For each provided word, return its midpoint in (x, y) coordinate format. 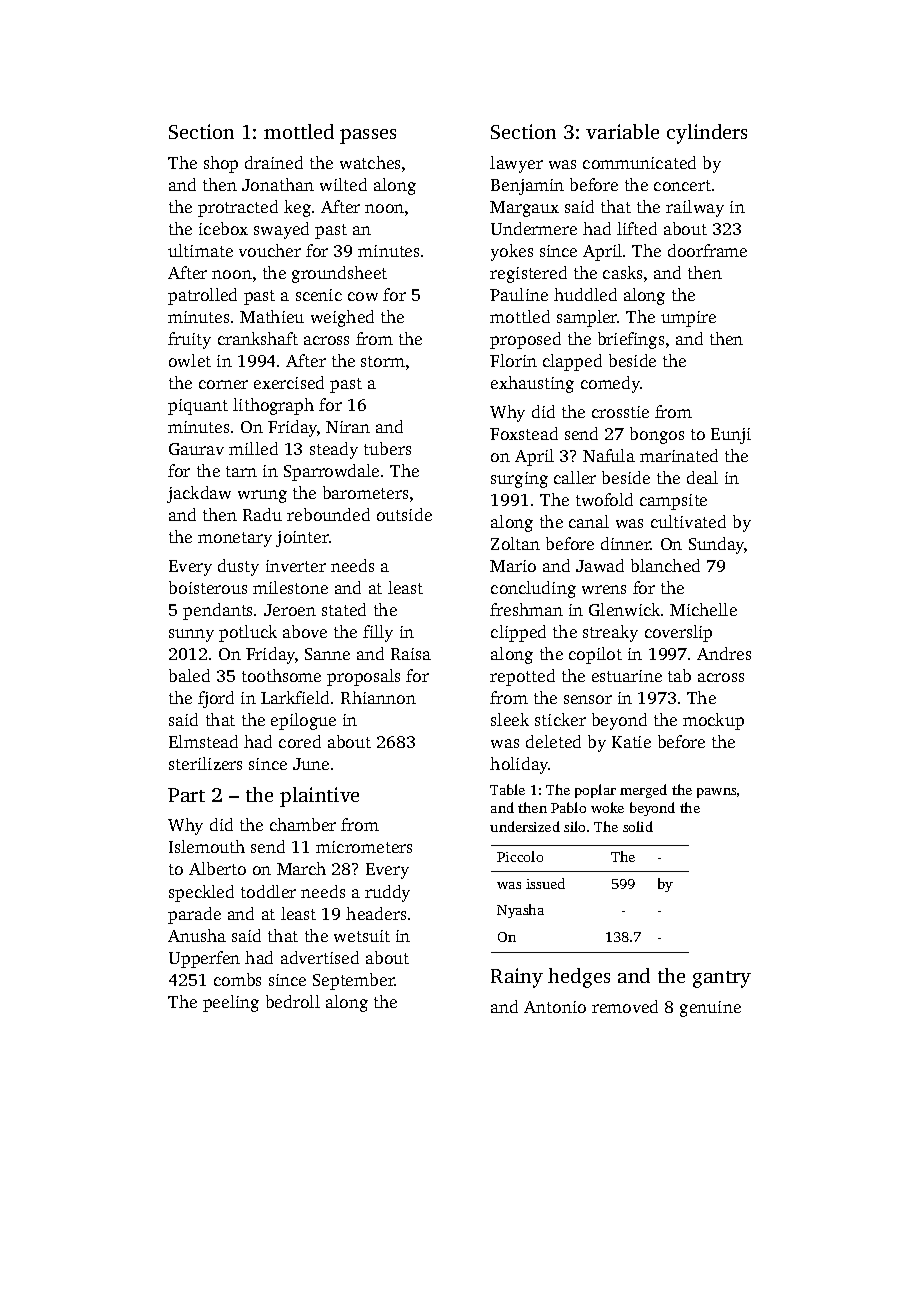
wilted (343, 184)
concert (682, 185)
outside (404, 514)
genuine (710, 1009)
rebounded (328, 514)
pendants (217, 611)
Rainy (517, 978)
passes (368, 136)
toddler (268, 891)
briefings (631, 340)
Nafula (609, 455)
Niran (348, 427)
